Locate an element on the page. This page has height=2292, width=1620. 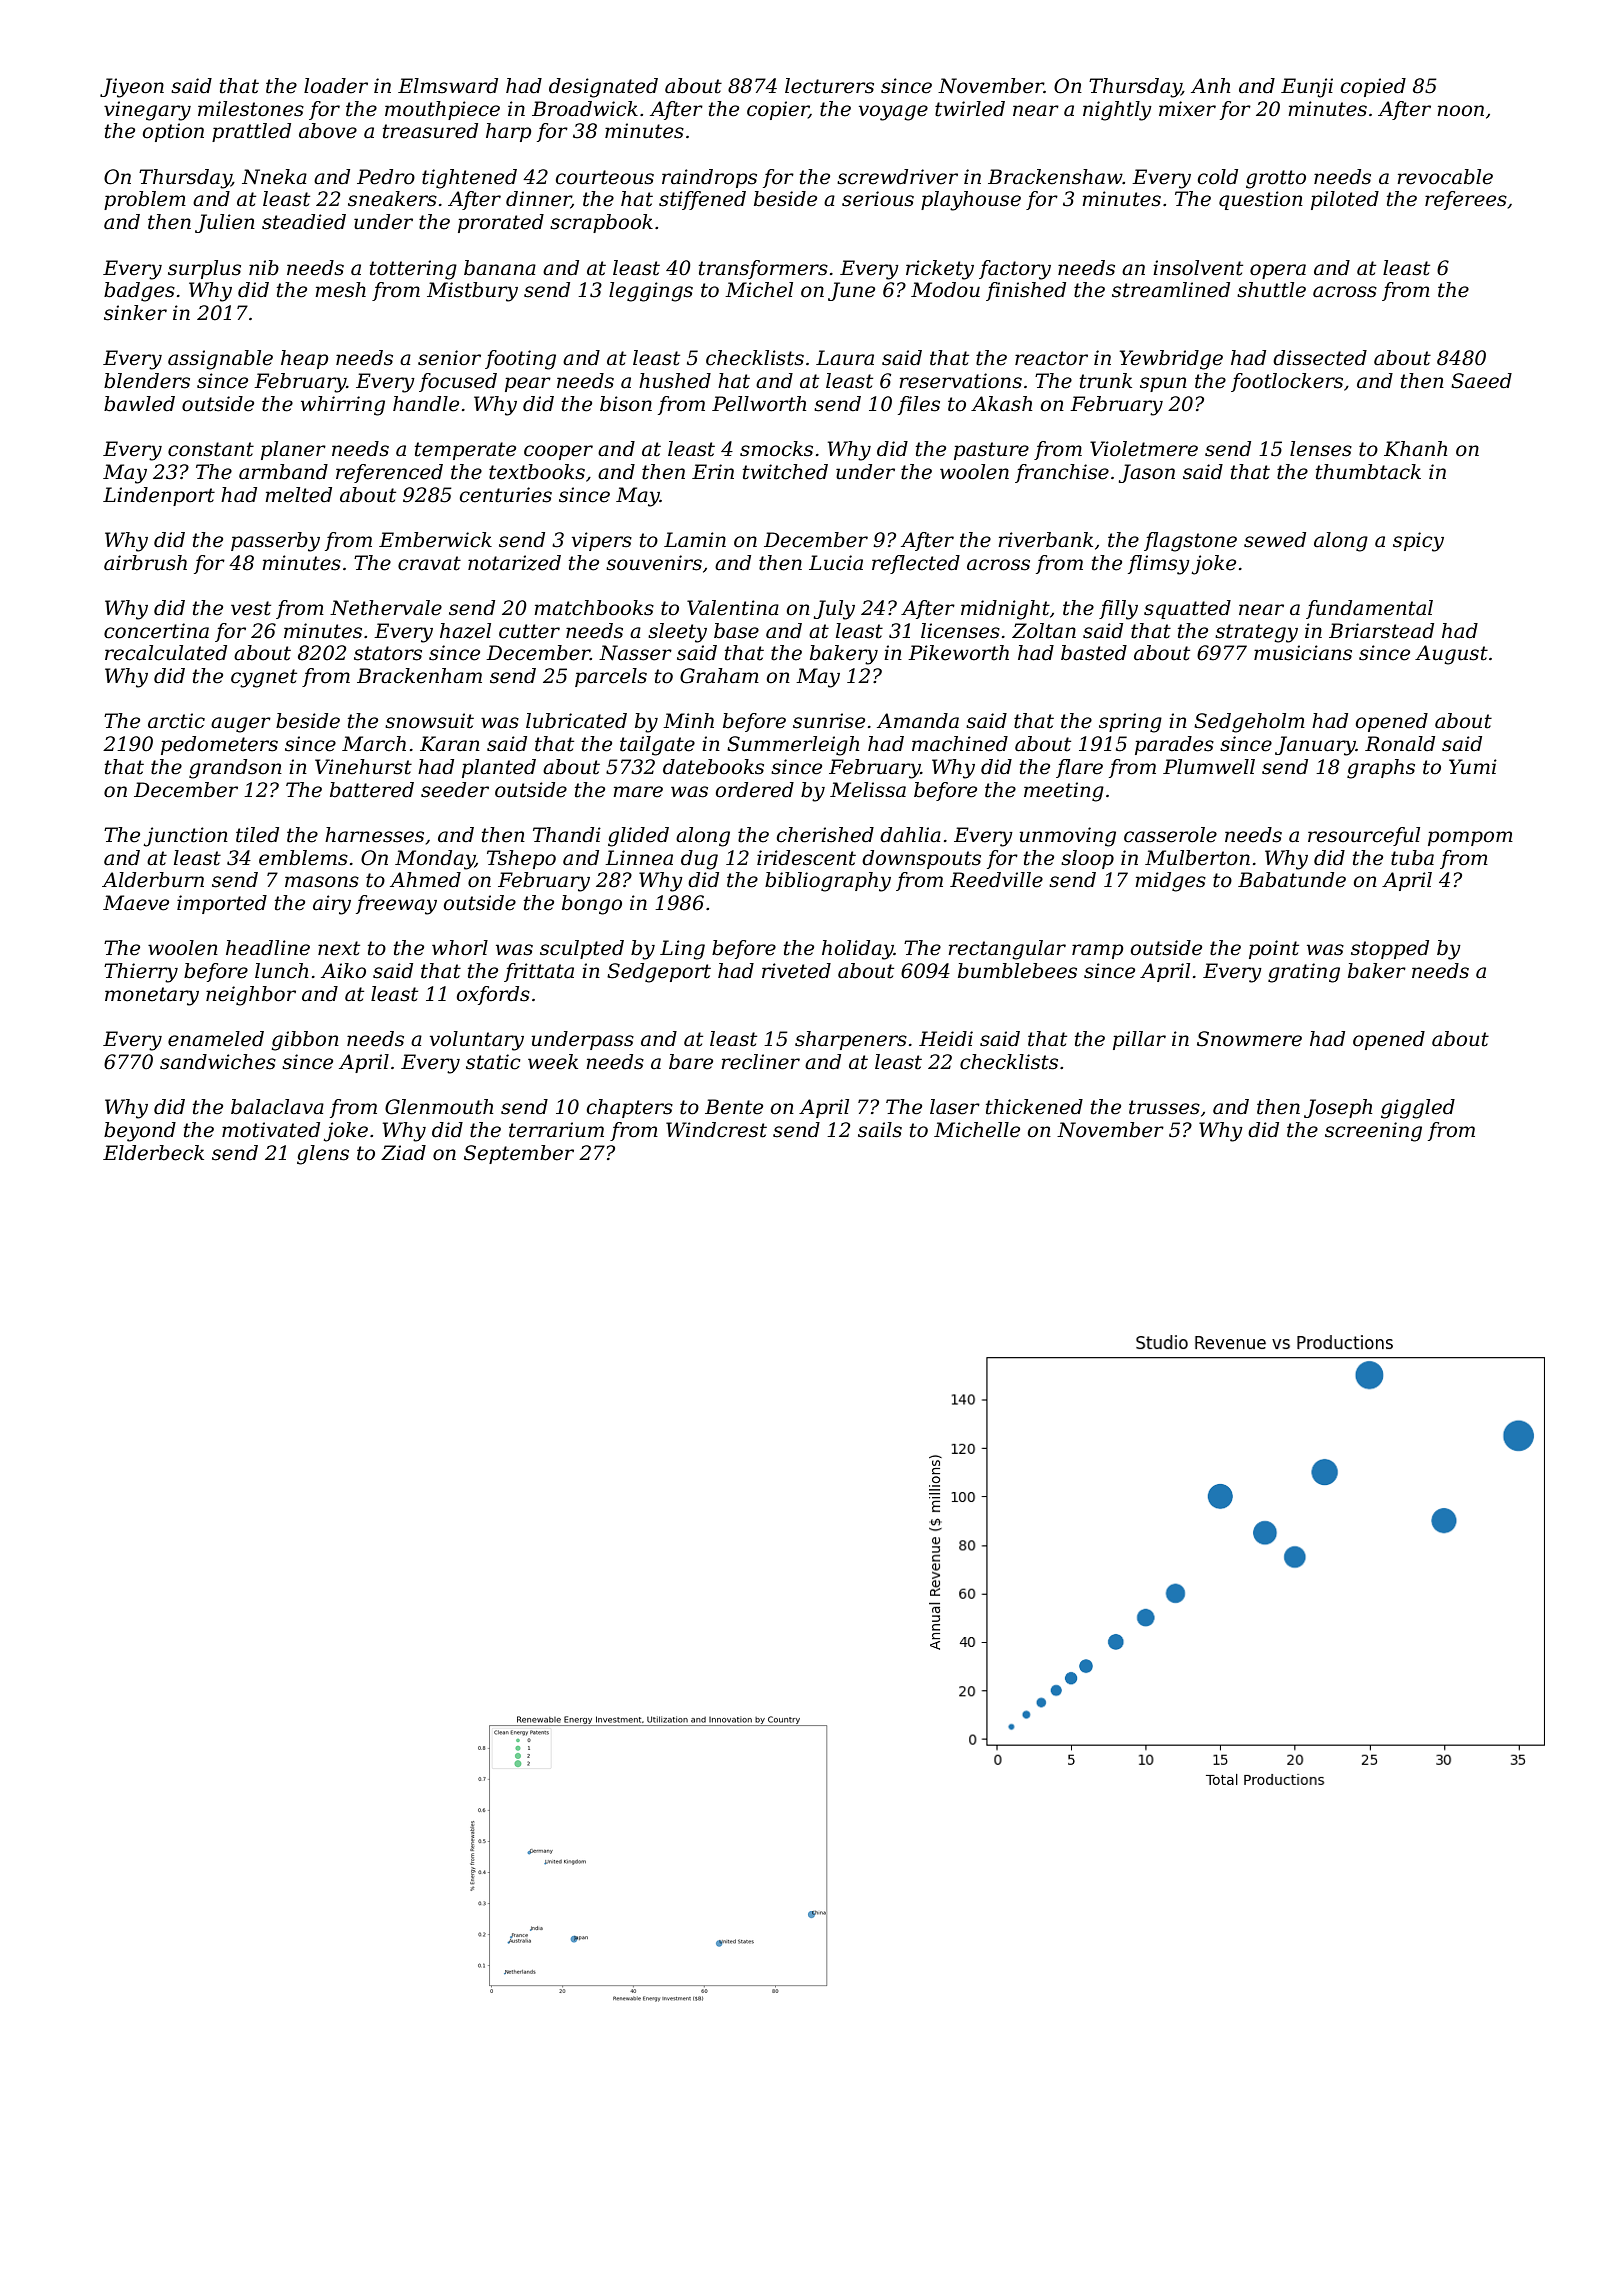
option is located at coordinates (173, 132).
